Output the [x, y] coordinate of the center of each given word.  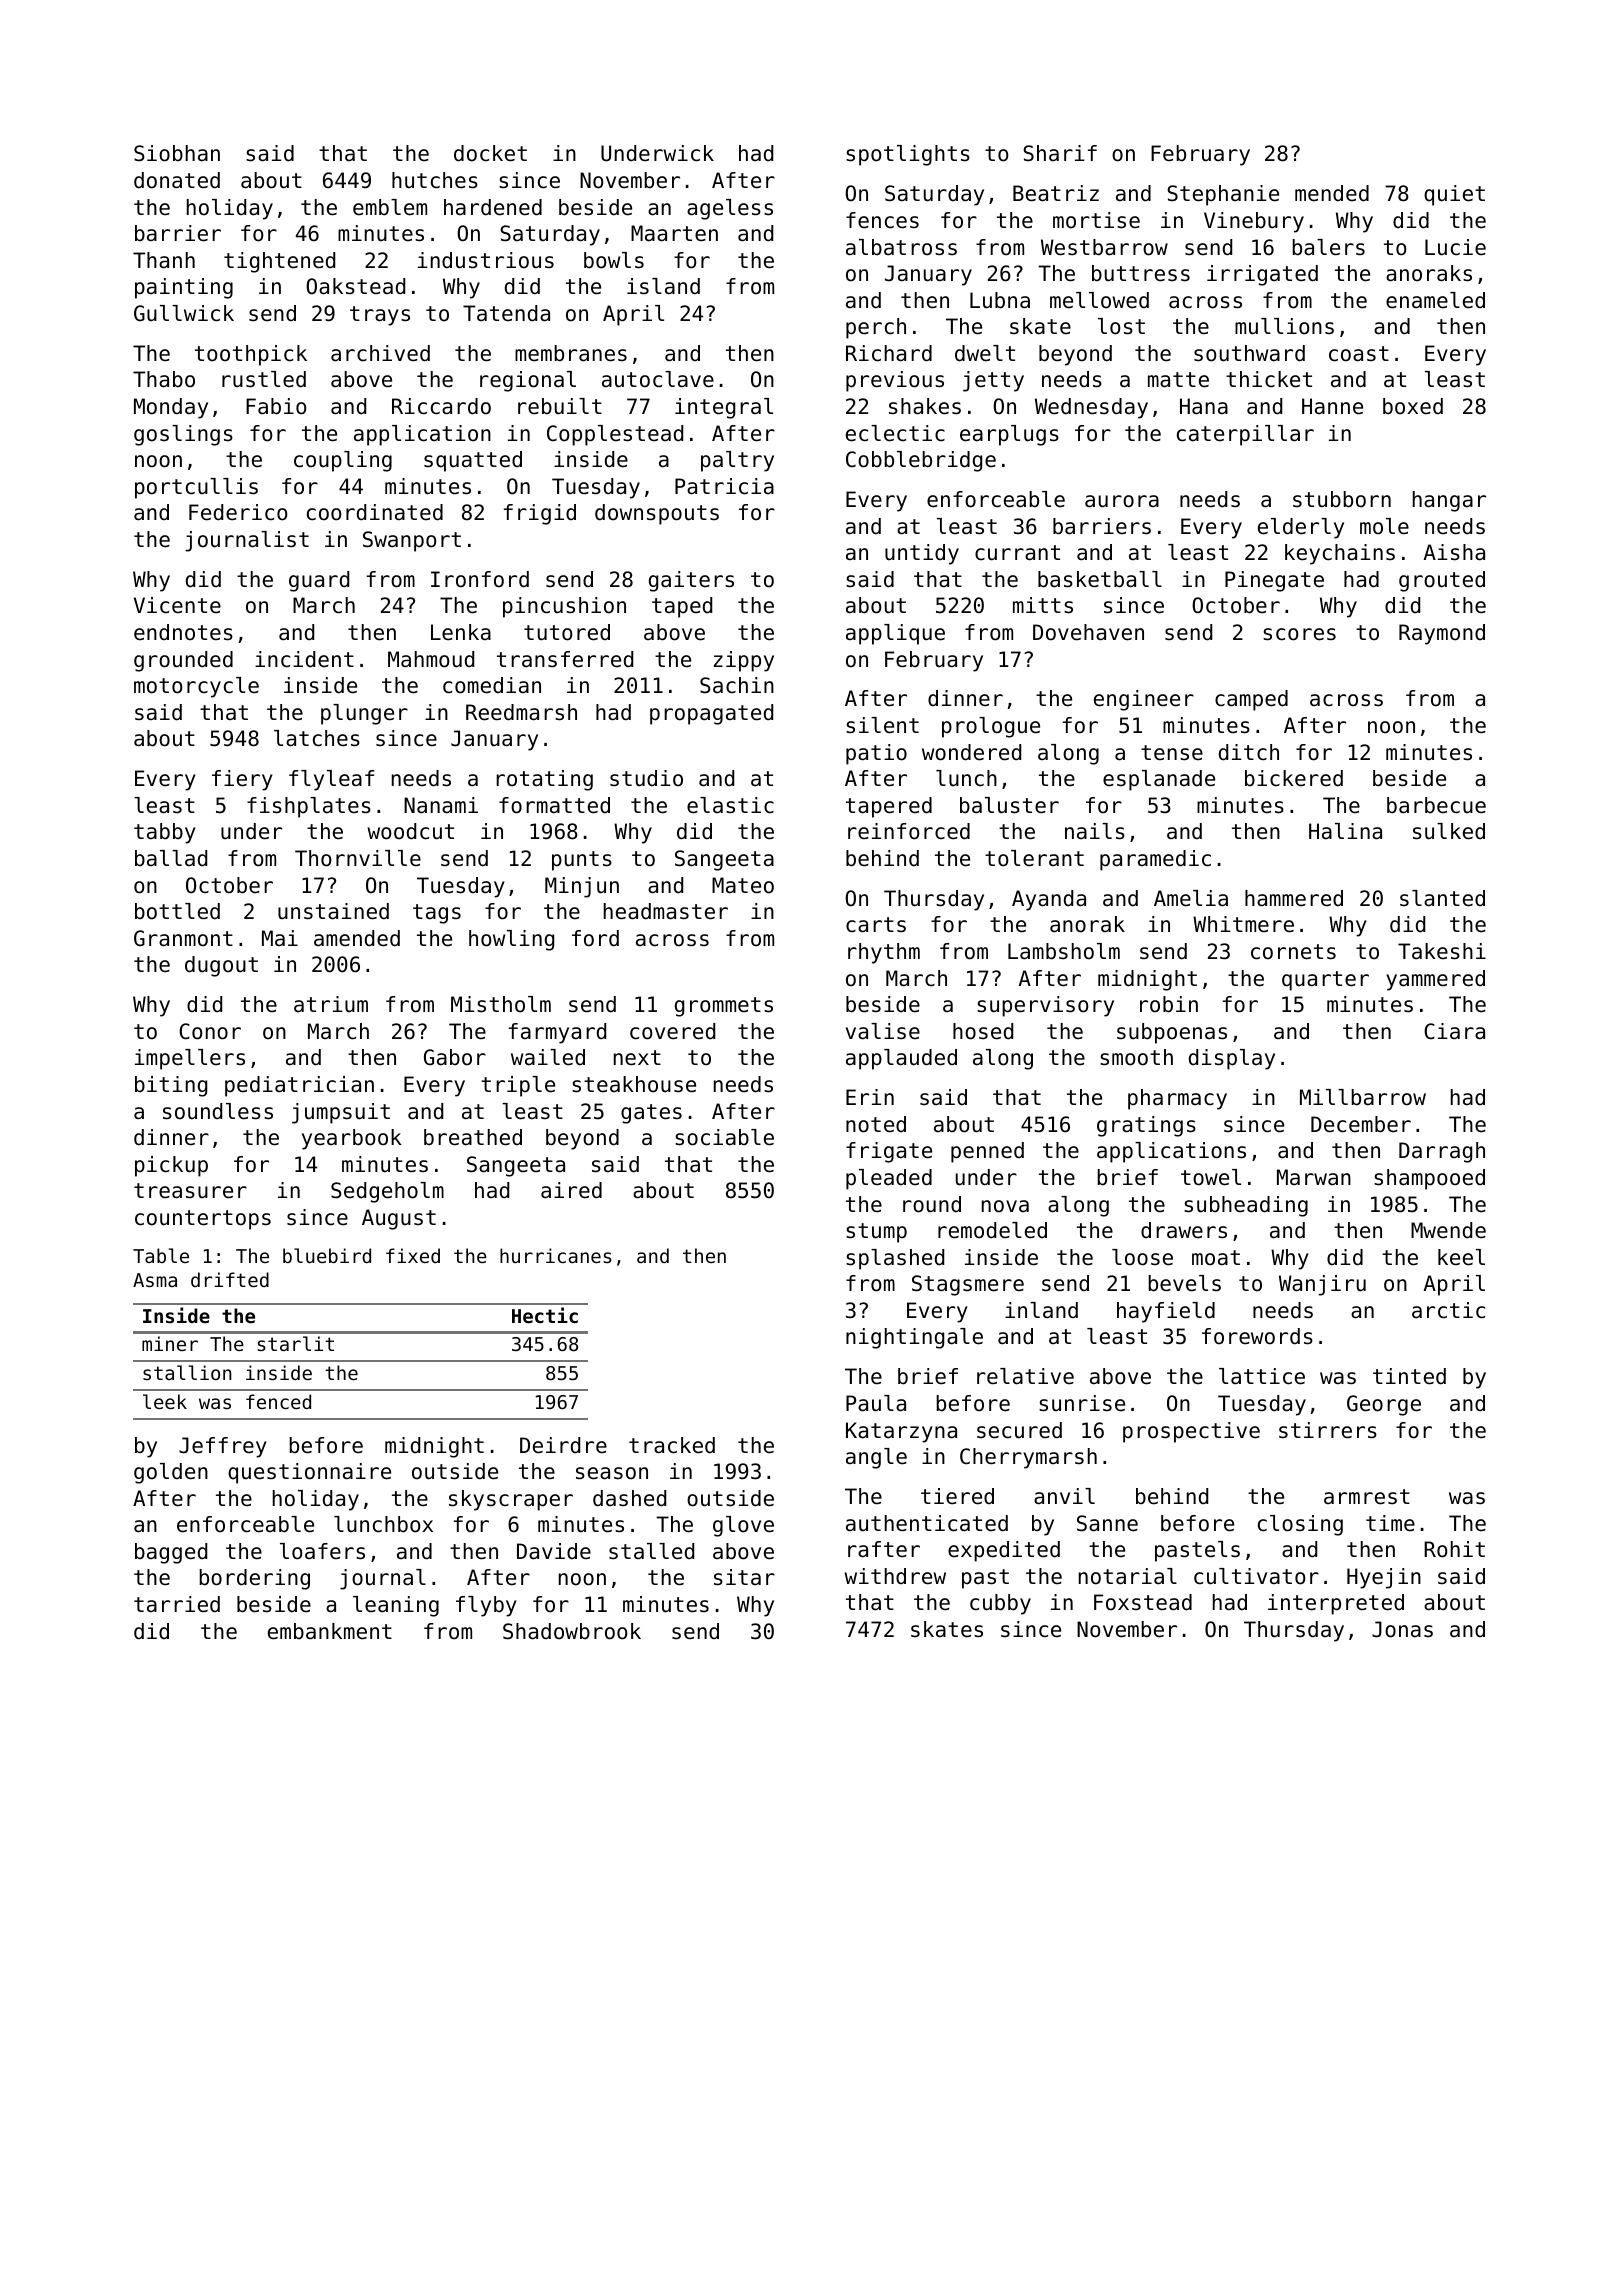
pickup [171, 1166]
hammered [1294, 898]
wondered [971, 752]
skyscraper [511, 1500]
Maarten [674, 233]
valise [883, 1031]
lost [1121, 326]
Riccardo [441, 406]
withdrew [895, 1576]
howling [511, 940]
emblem [390, 207]
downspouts [657, 514]
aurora [1122, 501]
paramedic [1155, 860]
